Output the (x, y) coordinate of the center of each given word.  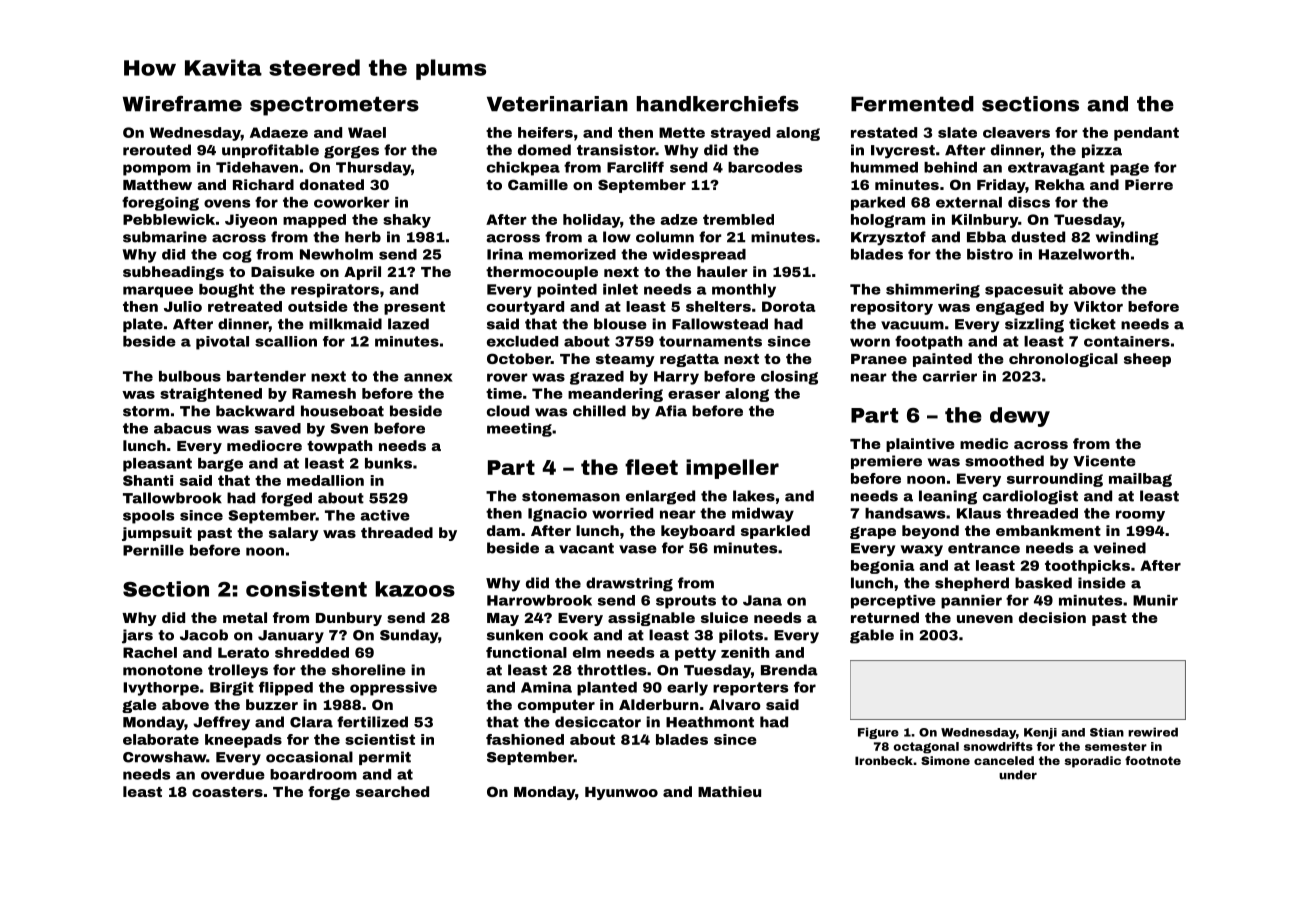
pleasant (157, 465)
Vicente (1104, 461)
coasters (227, 792)
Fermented (912, 104)
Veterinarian (557, 104)
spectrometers (334, 106)
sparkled (775, 532)
